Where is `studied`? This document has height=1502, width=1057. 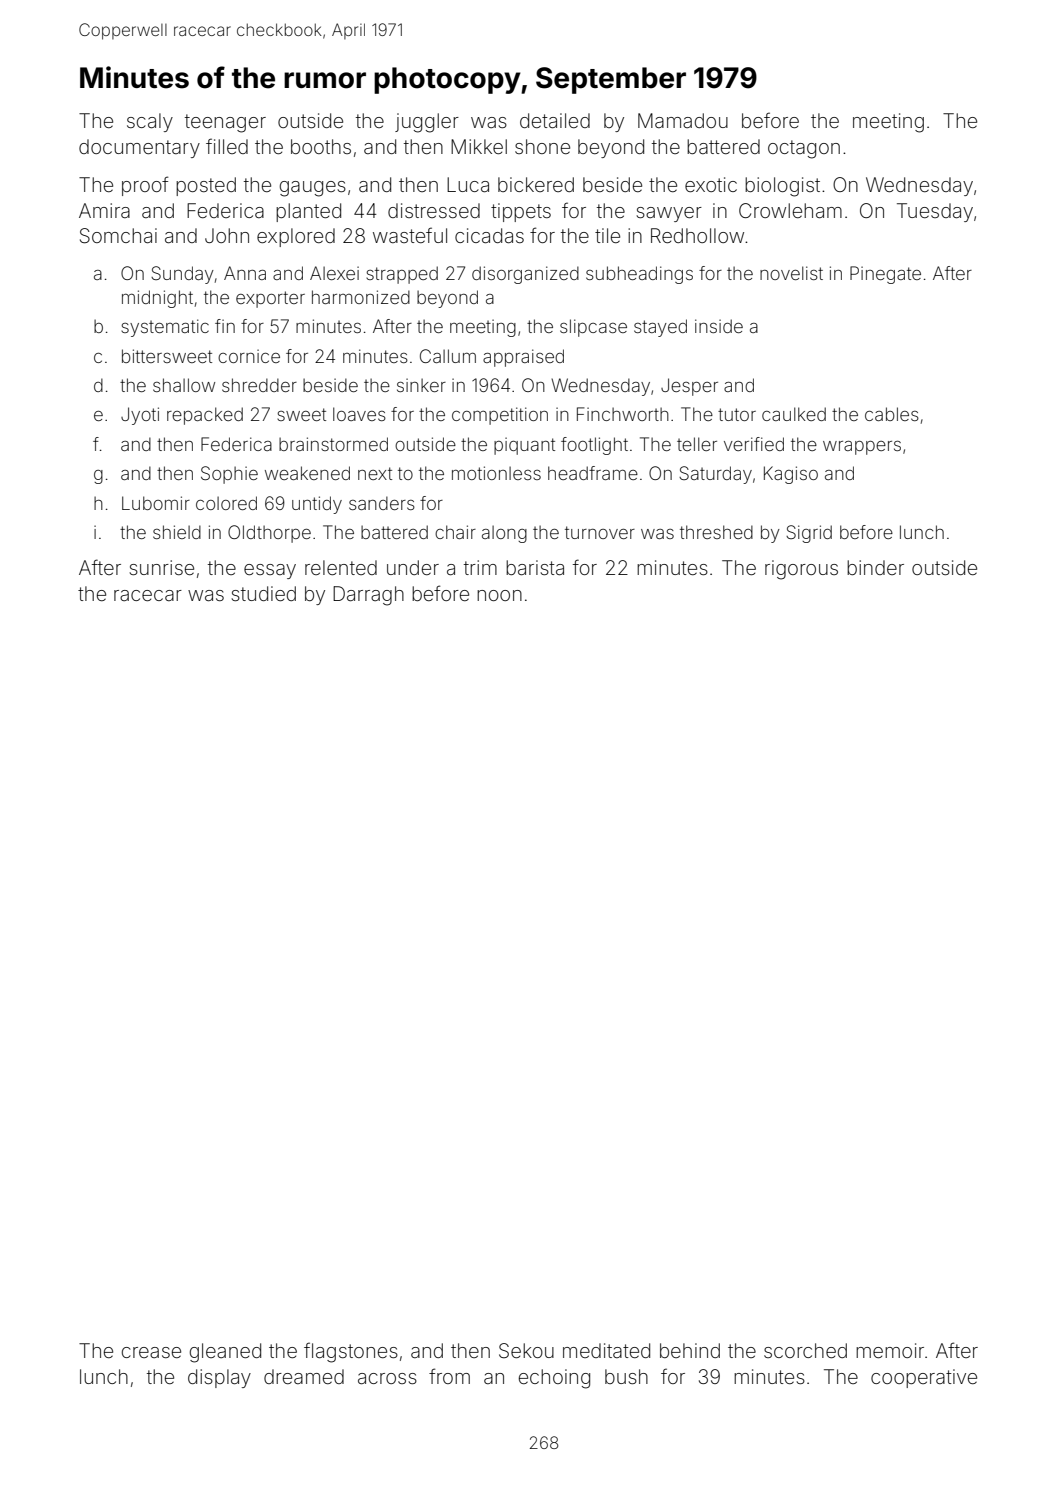
studied is located at coordinates (263, 593).
